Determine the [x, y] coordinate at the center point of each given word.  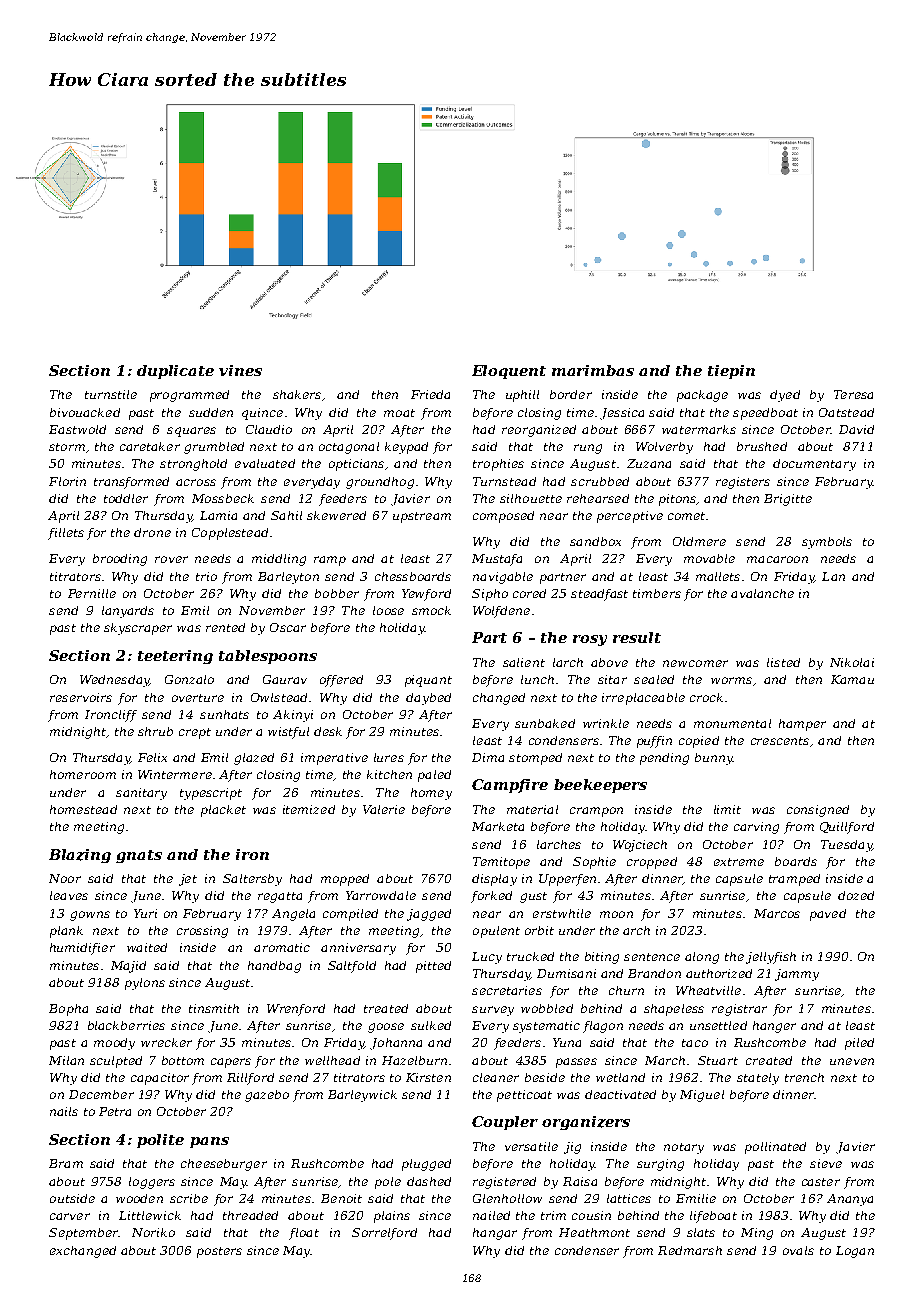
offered [341, 681]
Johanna [396, 1044]
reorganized [539, 431]
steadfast [599, 595]
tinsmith [214, 1008]
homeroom [83, 774]
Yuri [145, 913]
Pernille [92, 593]
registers [743, 483]
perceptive [630, 517]
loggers [152, 1183]
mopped [345, 880]
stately [758, 1079]
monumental [732, 723]
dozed [856, 895]
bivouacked [85, 412]
